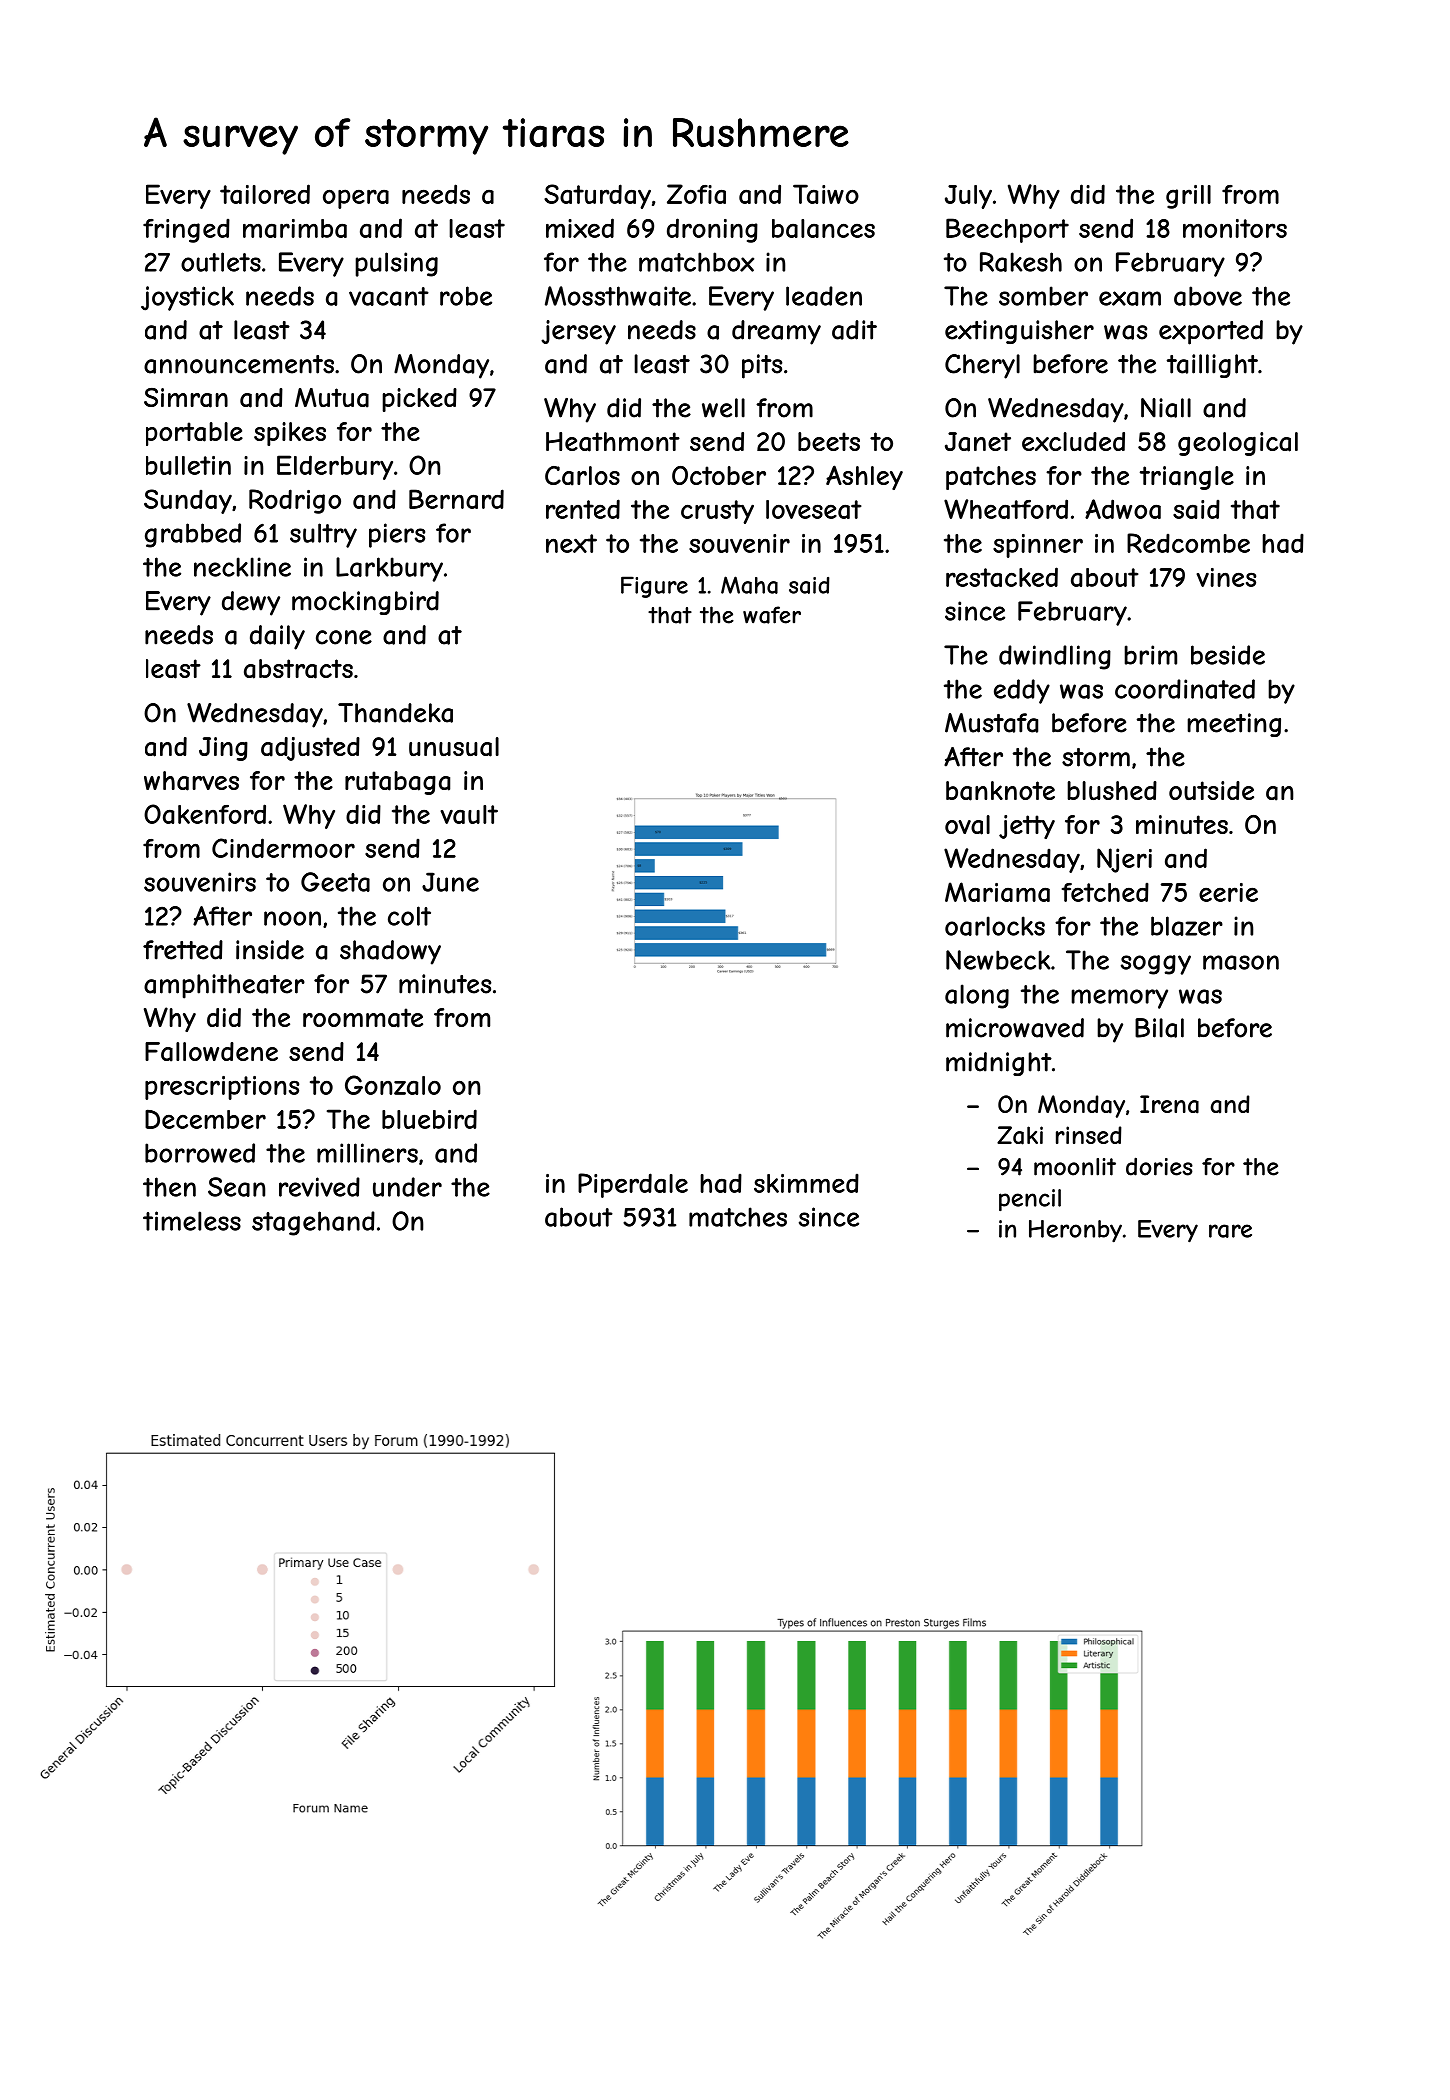 The image size is (1450, 2100). I want to click on Elderbury, so click(335, 467).
